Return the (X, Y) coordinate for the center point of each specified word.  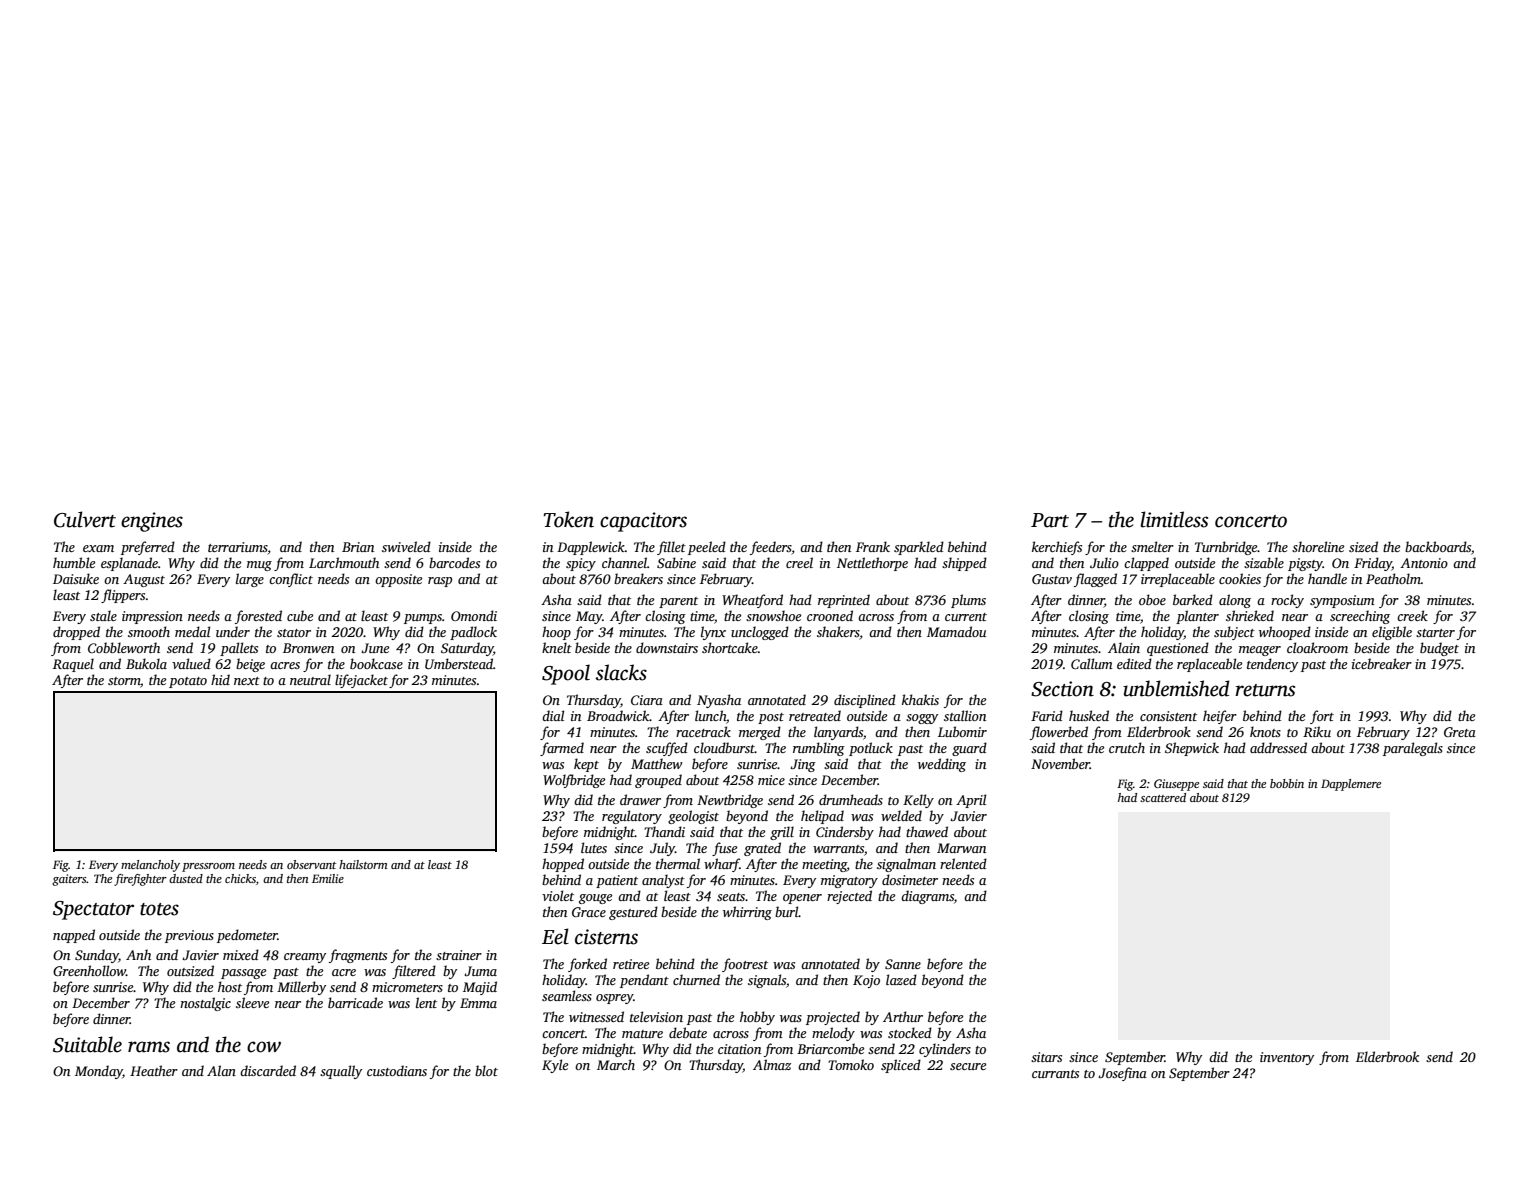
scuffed (667, 749)
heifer (1220, 717)
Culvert (85, 519)
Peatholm (1393, 578)
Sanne (903, 964)
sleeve (252, 1002)
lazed (901, 979)
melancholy (150, 866)
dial (553, 715)
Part (1050, 520)
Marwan (961, 848)
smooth (149, 631)
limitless (1174, 519)
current (966, 617)
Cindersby (845, 833)
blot (486, 1070)
